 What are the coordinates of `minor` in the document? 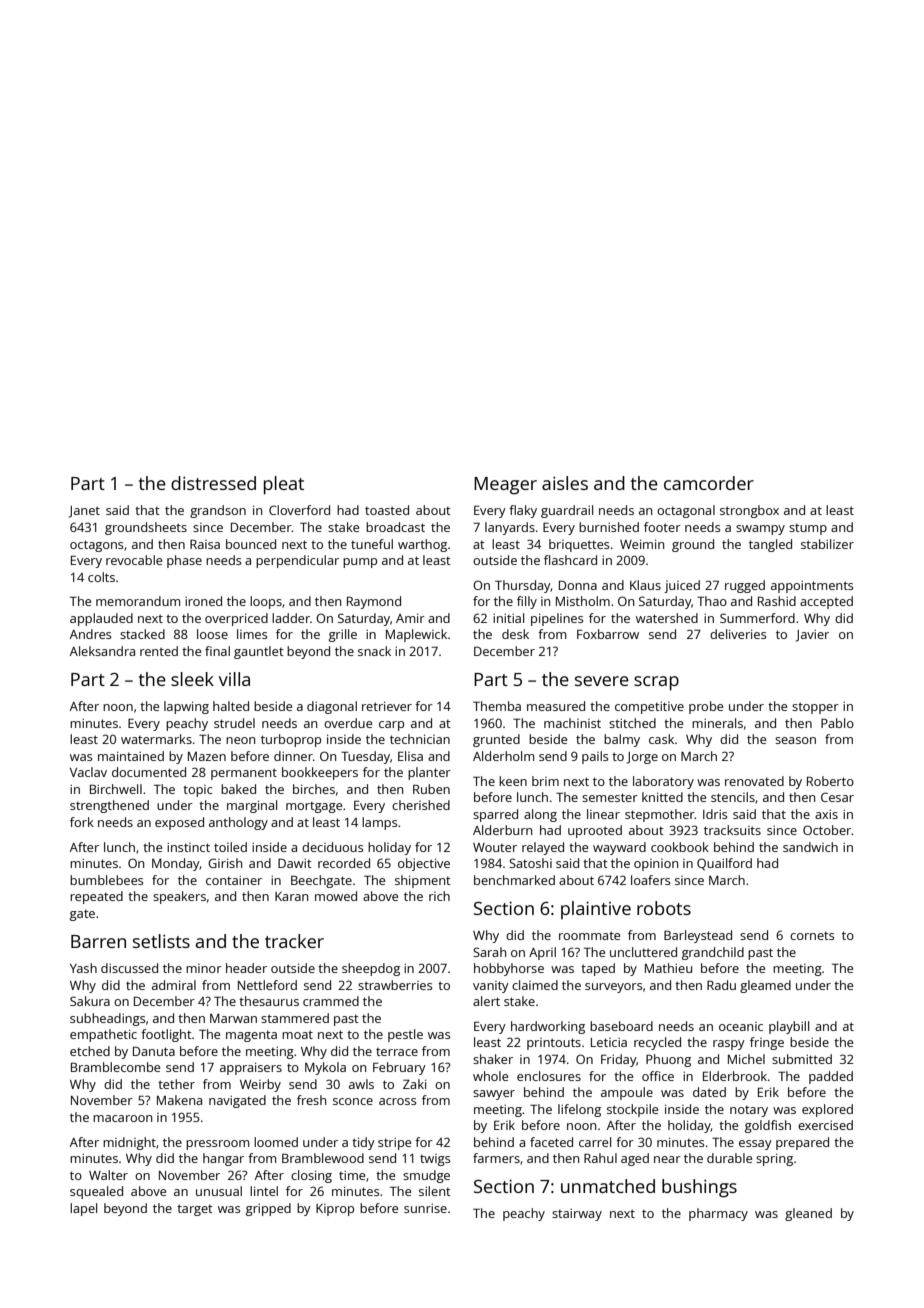 It's located at (204, 968).
